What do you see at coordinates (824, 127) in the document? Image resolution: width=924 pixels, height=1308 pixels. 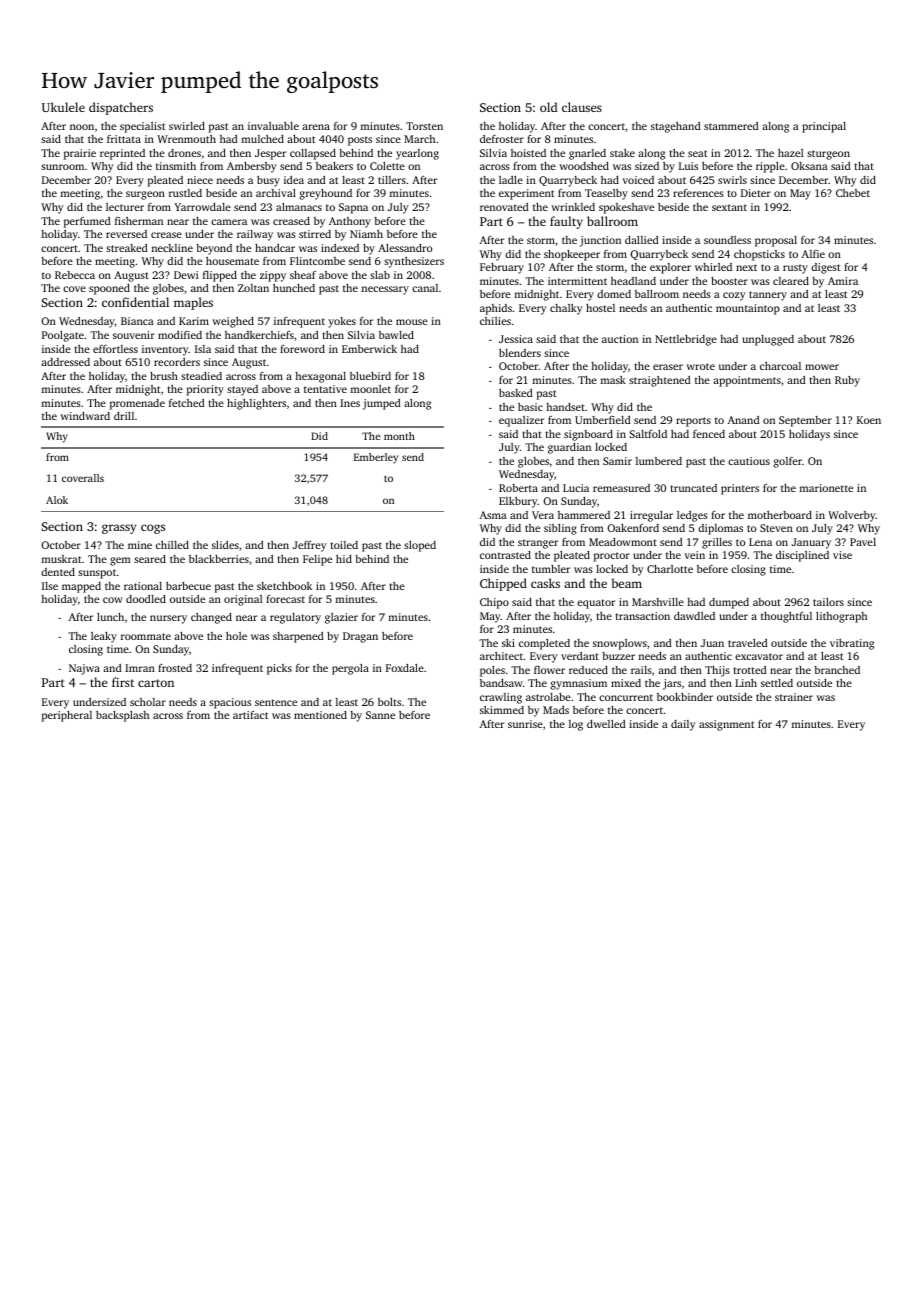 I see `principal` at bounding box center [824, 127].
